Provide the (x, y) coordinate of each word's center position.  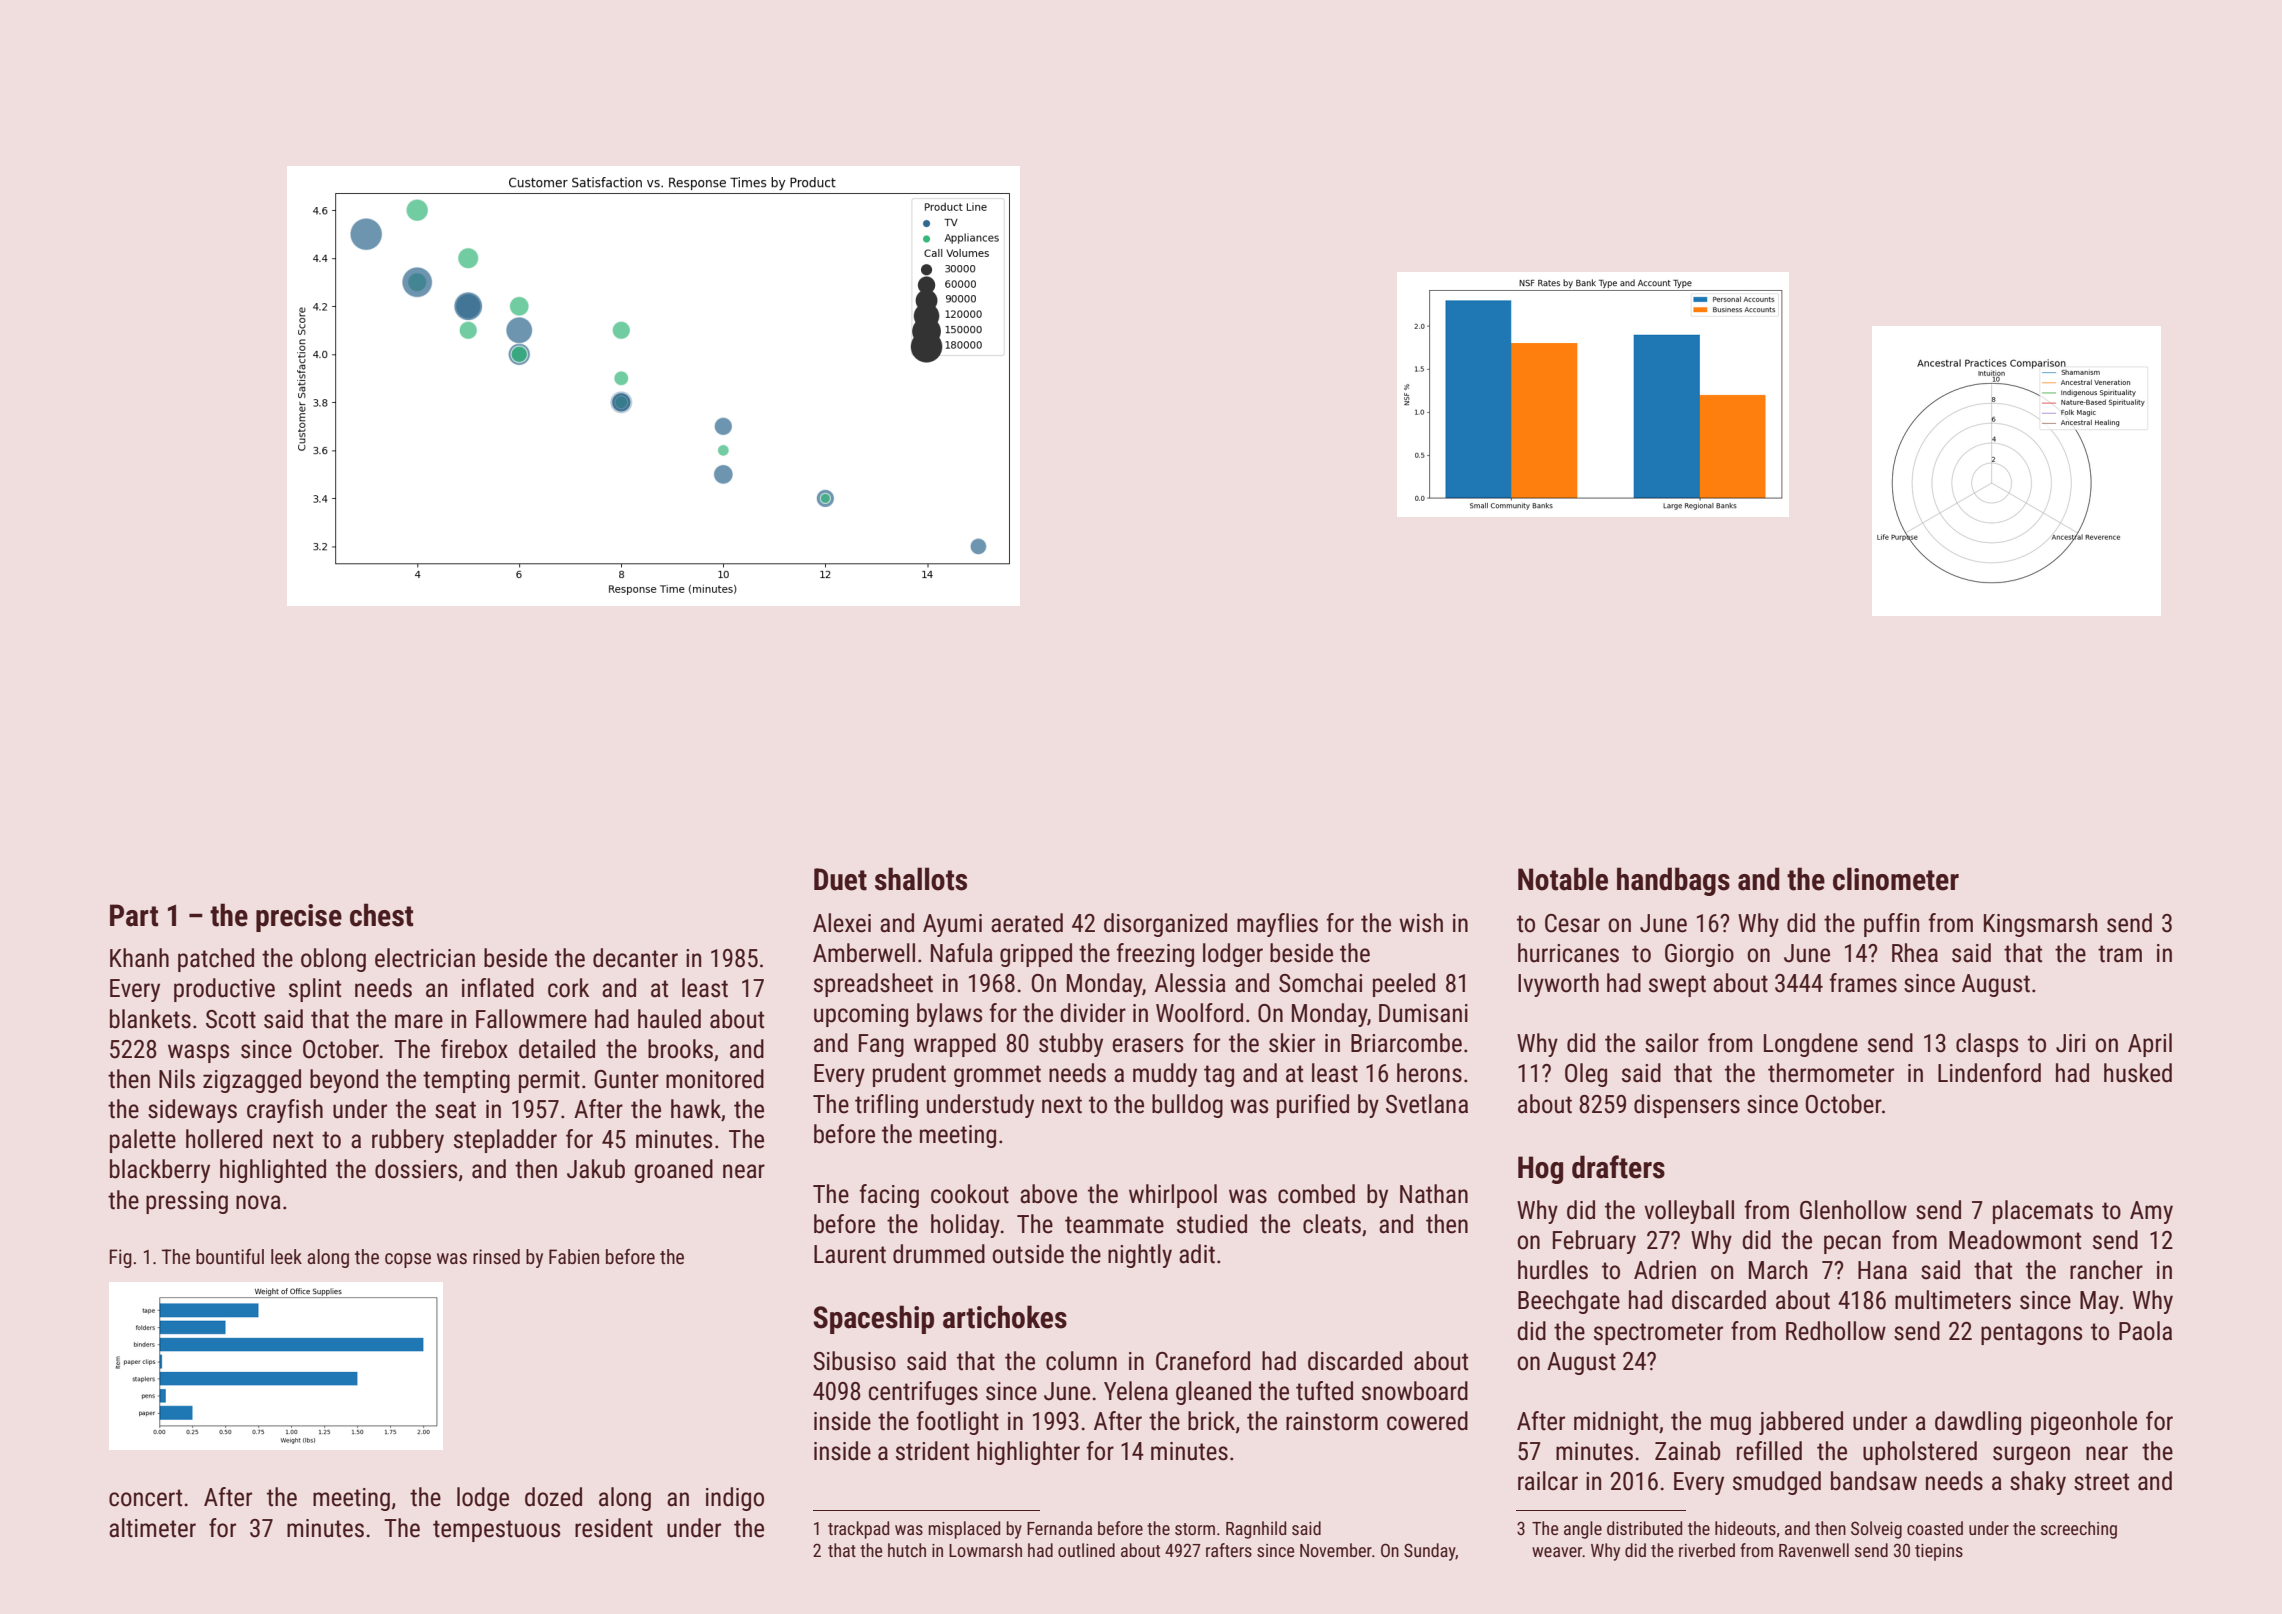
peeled (1404, 985)
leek (286, 1256)
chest (381, 915)
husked (2138, 1073)
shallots (921, 879)
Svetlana (1427, 1104)
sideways (192, 1111)
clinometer (1896, 879)
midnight (1616, 1423)
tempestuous (496, 1531)
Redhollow (1836, 1331)
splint (315, 990)
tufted (1324, 1391)
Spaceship (873, 1319)
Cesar (1572, 923)
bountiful (230, 1256)
